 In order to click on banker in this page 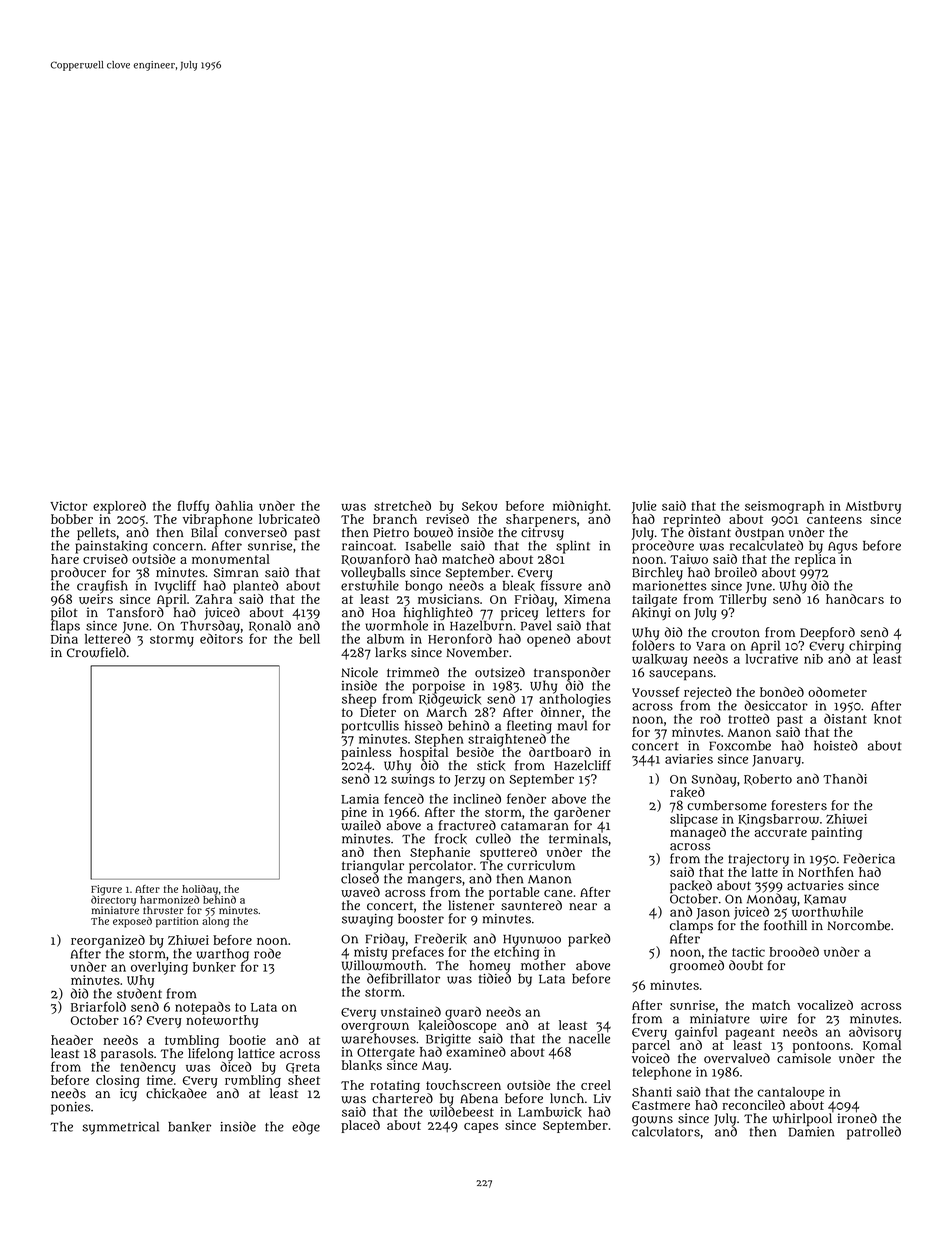, I will do `click(189, 1127)`.
